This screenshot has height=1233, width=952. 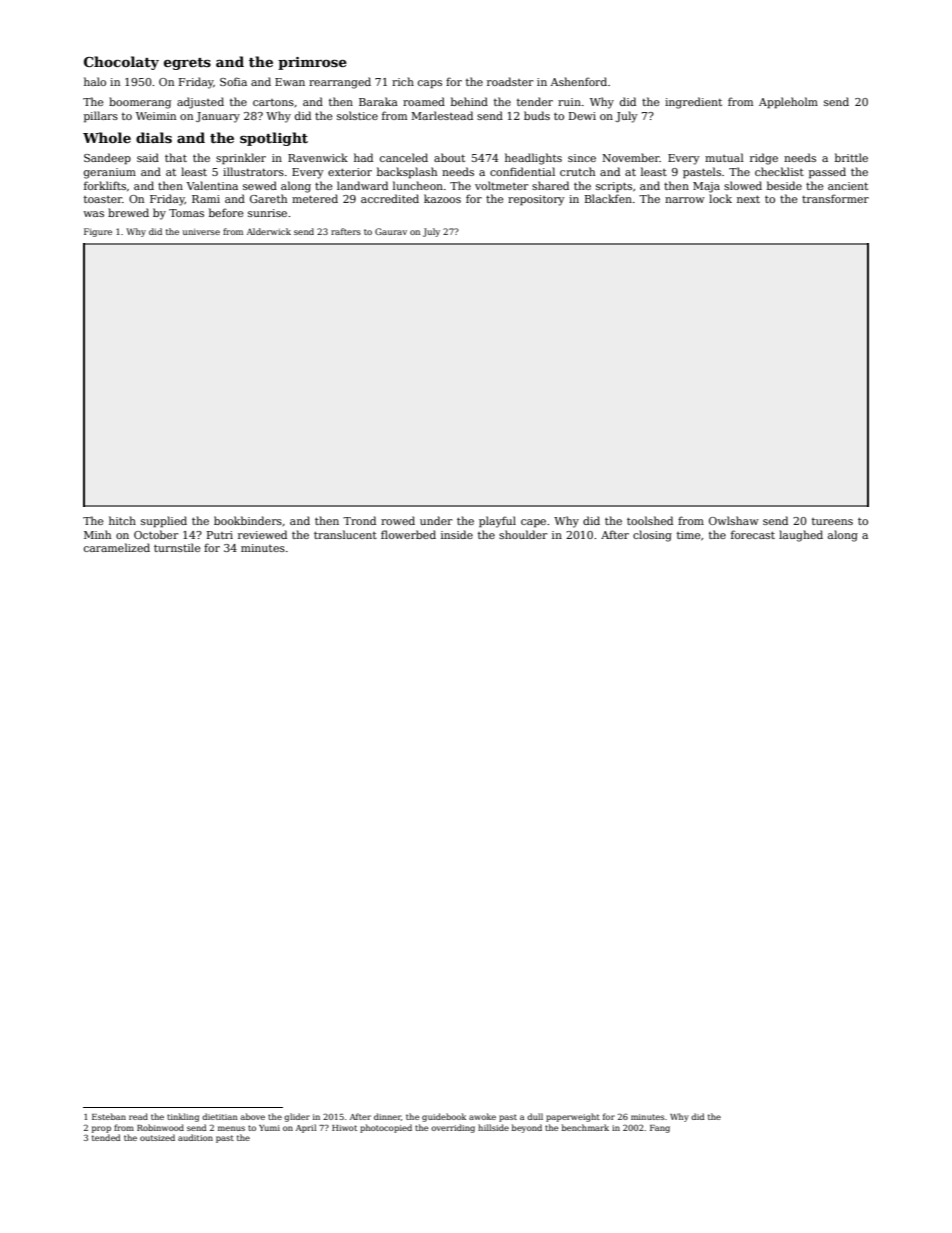 I want to click on tended, so click(x=106, y=1137).
